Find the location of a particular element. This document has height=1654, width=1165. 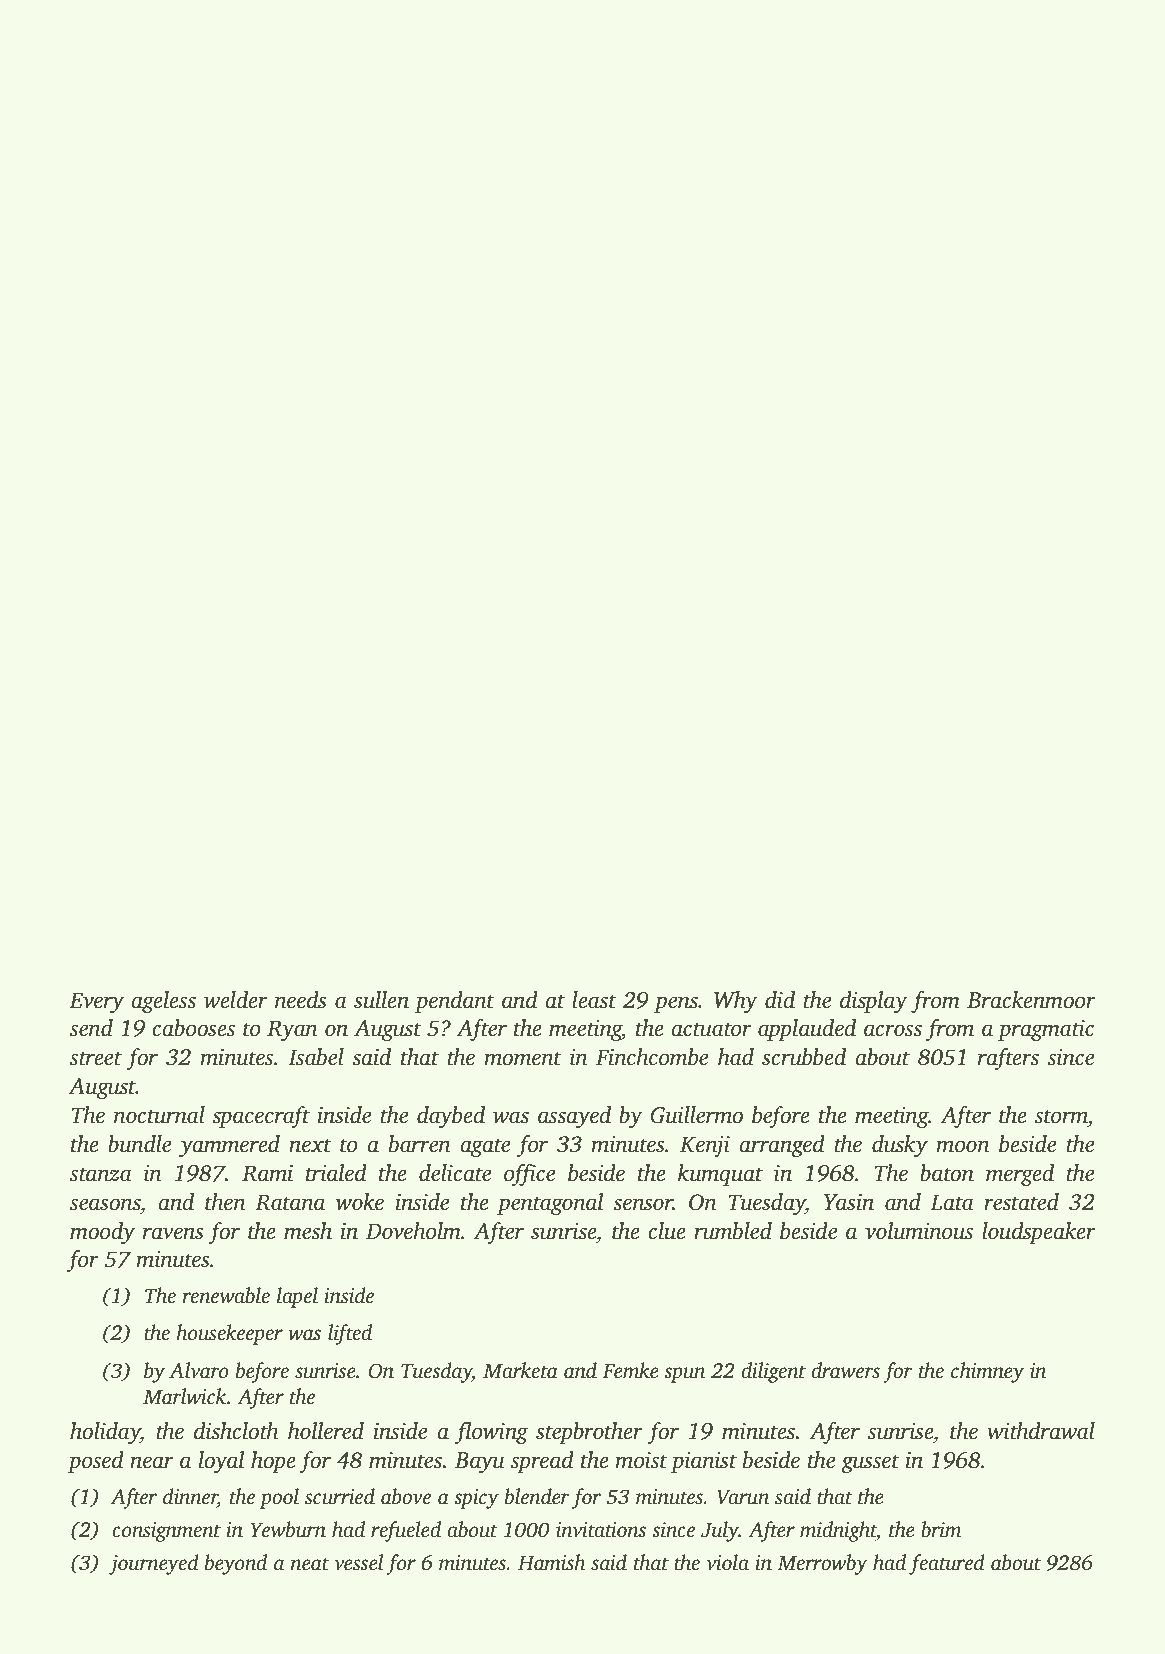

withdrawal is located at coordinates (1041, 1431).
